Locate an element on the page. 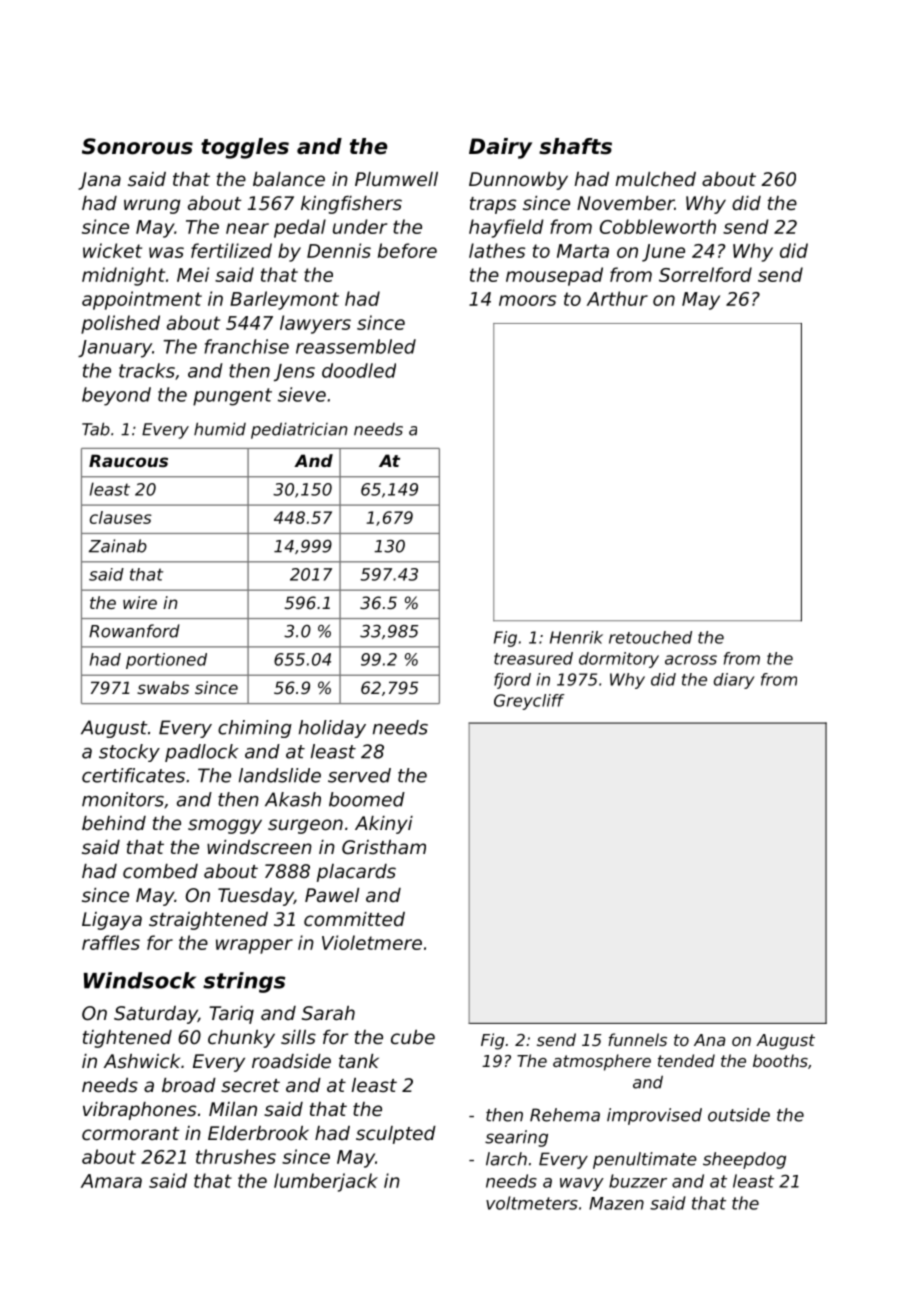 Image resolution: width=908 pixels, height=1316 pixels. shafts is located at coordinates (575, 146).
